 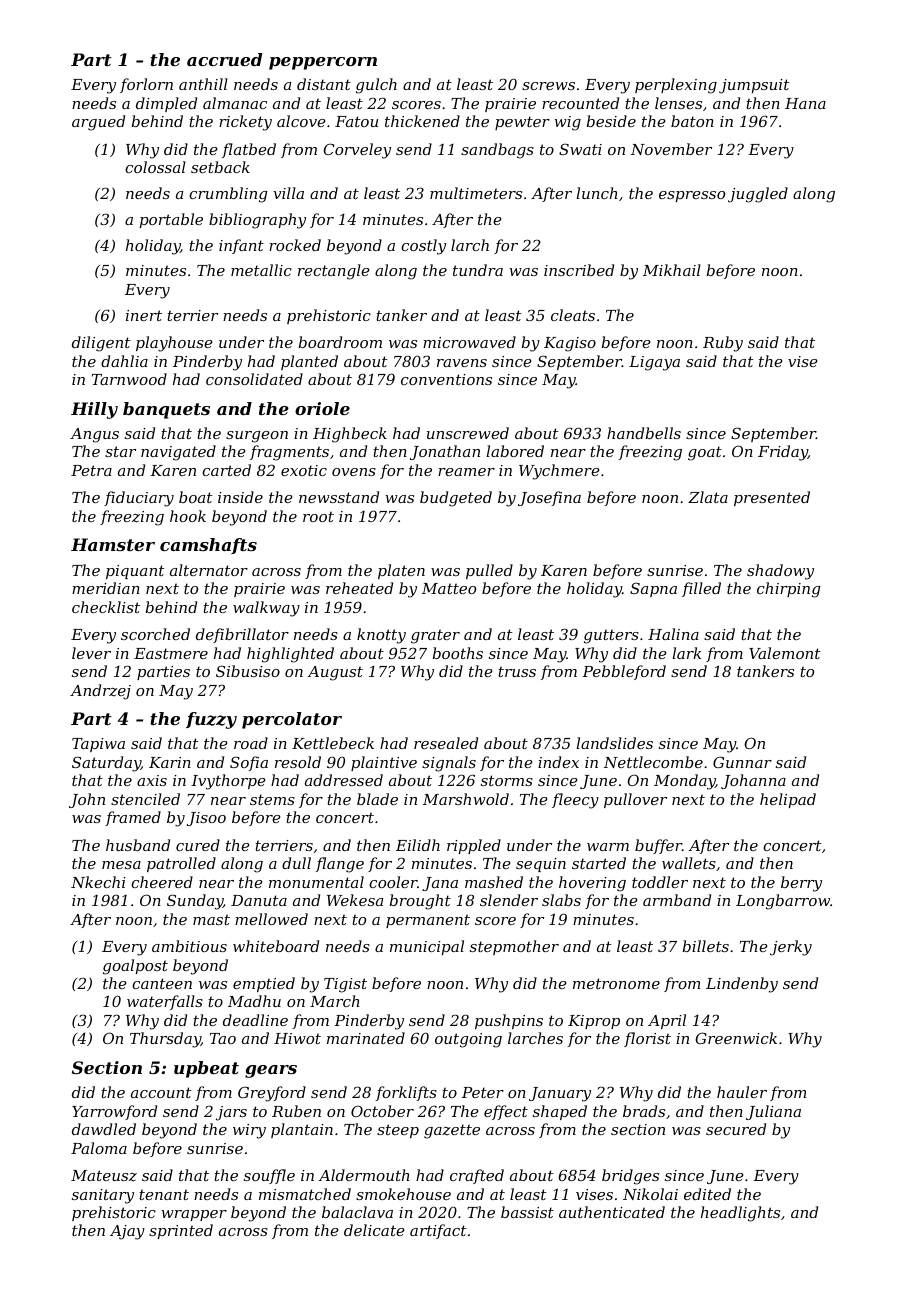 I want to click on peppercorn, so click(x=323, y=63).
